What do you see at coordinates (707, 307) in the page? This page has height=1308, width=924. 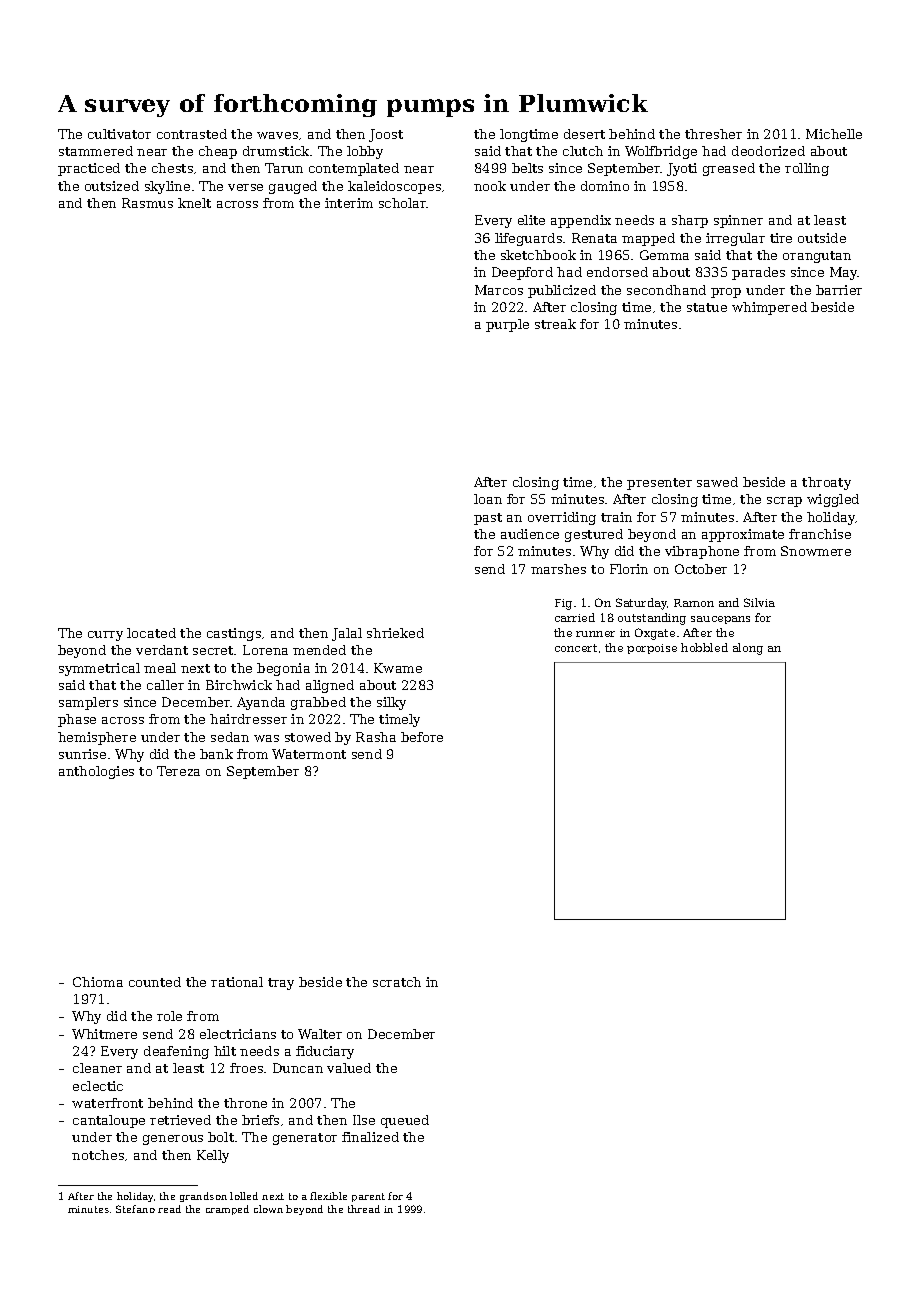 I see `statue` at bounding box center [707, 307].
